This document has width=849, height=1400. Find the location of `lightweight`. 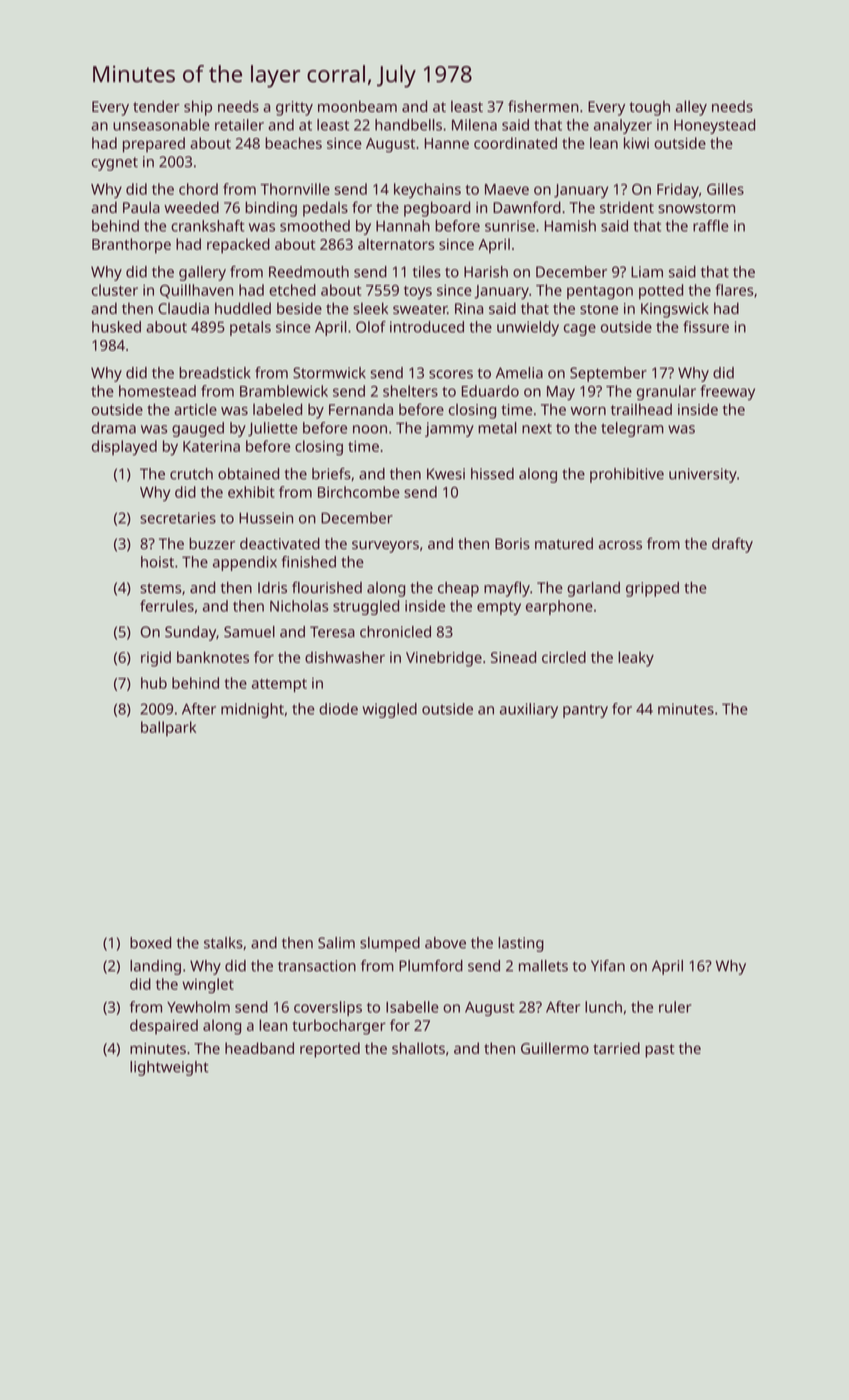

lightweight is located at coordinates (169, 1068).
